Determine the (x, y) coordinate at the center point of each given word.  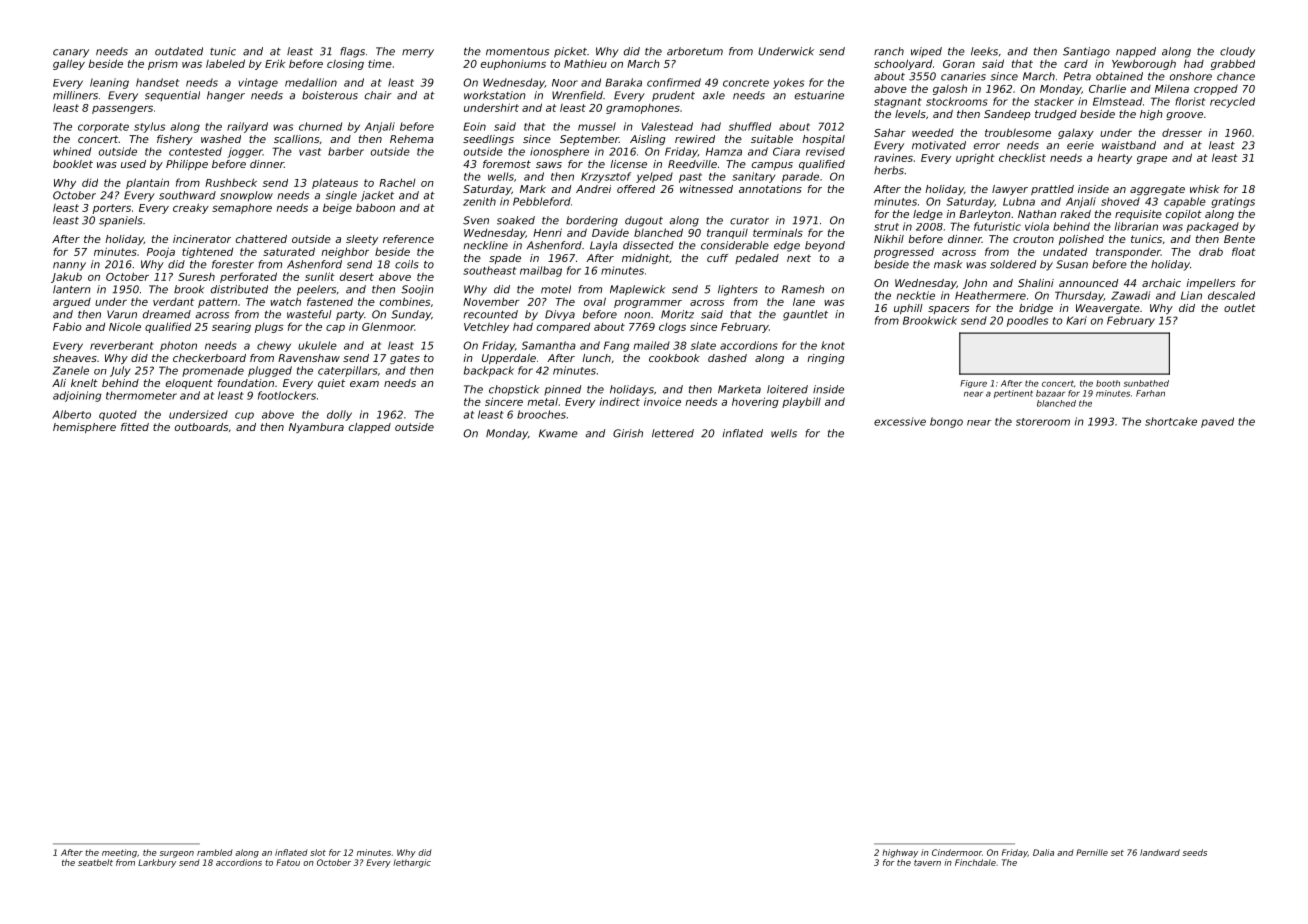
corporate (103, 128)
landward (1160, 852)
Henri (547, 232)
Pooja (161, 252)
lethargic (412, 863)
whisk (1205, 189)
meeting (119, 853)
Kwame (558, 433)
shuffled (750, 126)
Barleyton (985, 215)
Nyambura (316, 428)
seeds (1195, 852)
